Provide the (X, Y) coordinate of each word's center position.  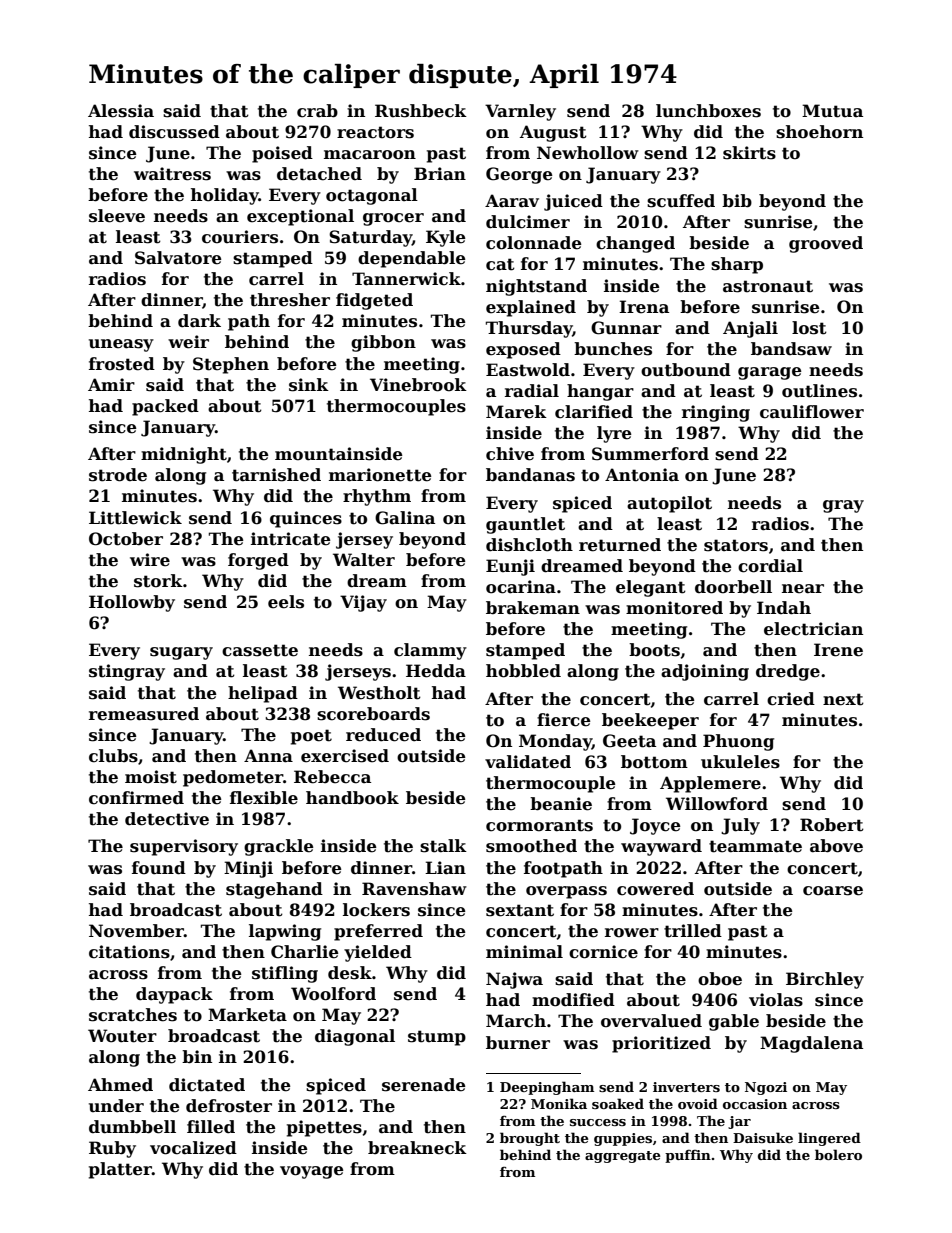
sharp (737, 265)
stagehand (274, 890)
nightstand (536, 287)
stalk (443, 846)
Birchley (825, 980)
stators (736, 545)
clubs (113, 756)
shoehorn (819, 132)
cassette (260, 650)
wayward (661, 847)
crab (317, 111)
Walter (364, 560)
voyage (311, 1172)
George (519, 175)
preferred (378, 932)
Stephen (231, 365)
